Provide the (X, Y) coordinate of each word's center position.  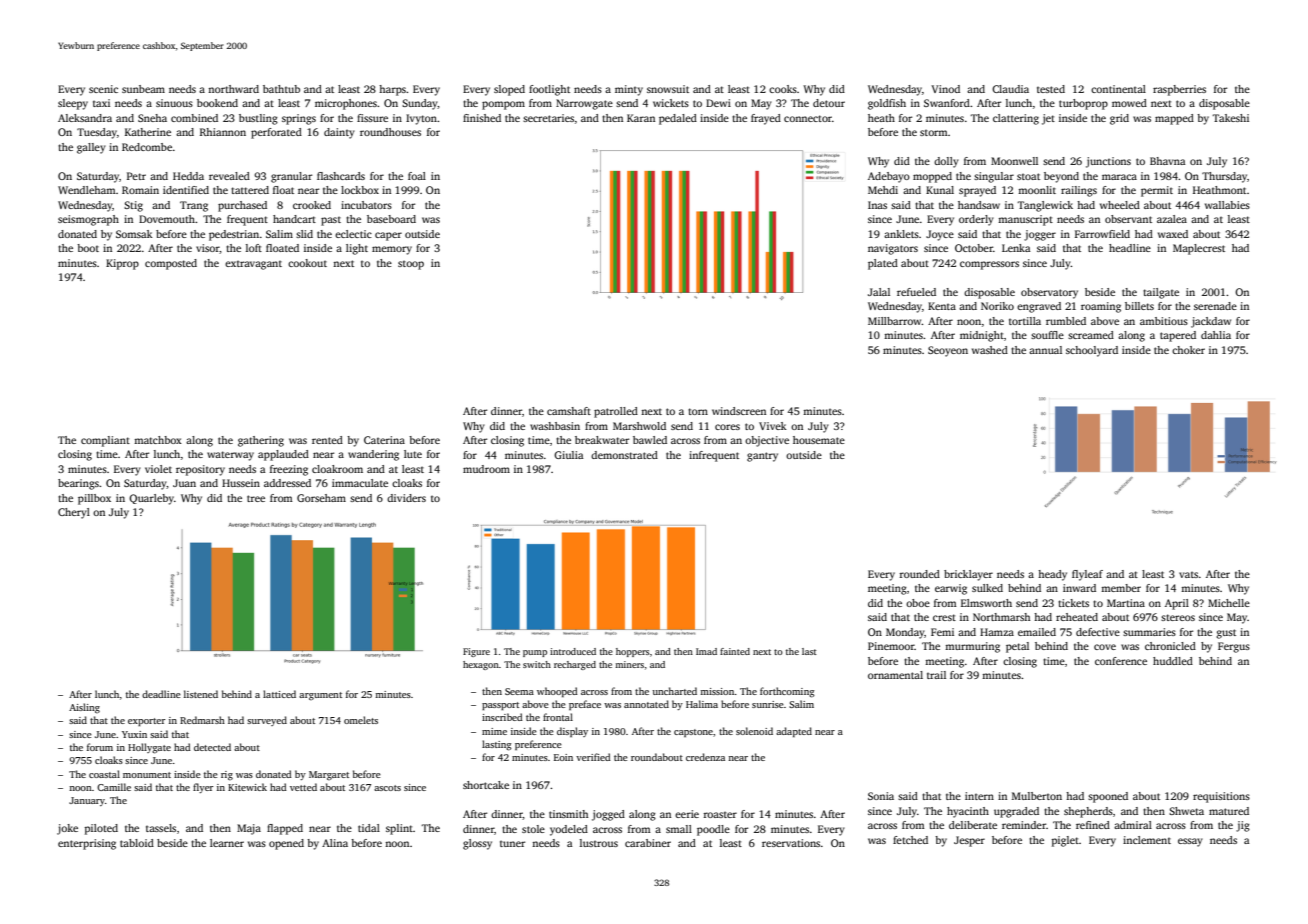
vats (1188, 575)
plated (883, 264)
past (331, 221)
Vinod (945, 89)
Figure (476, 652)
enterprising (87, 844)
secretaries (548, 118)
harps (392, 90)
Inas (877, 205)
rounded (920, 574)
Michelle (1229, 603)
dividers (406, 498)
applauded (283, 455)
